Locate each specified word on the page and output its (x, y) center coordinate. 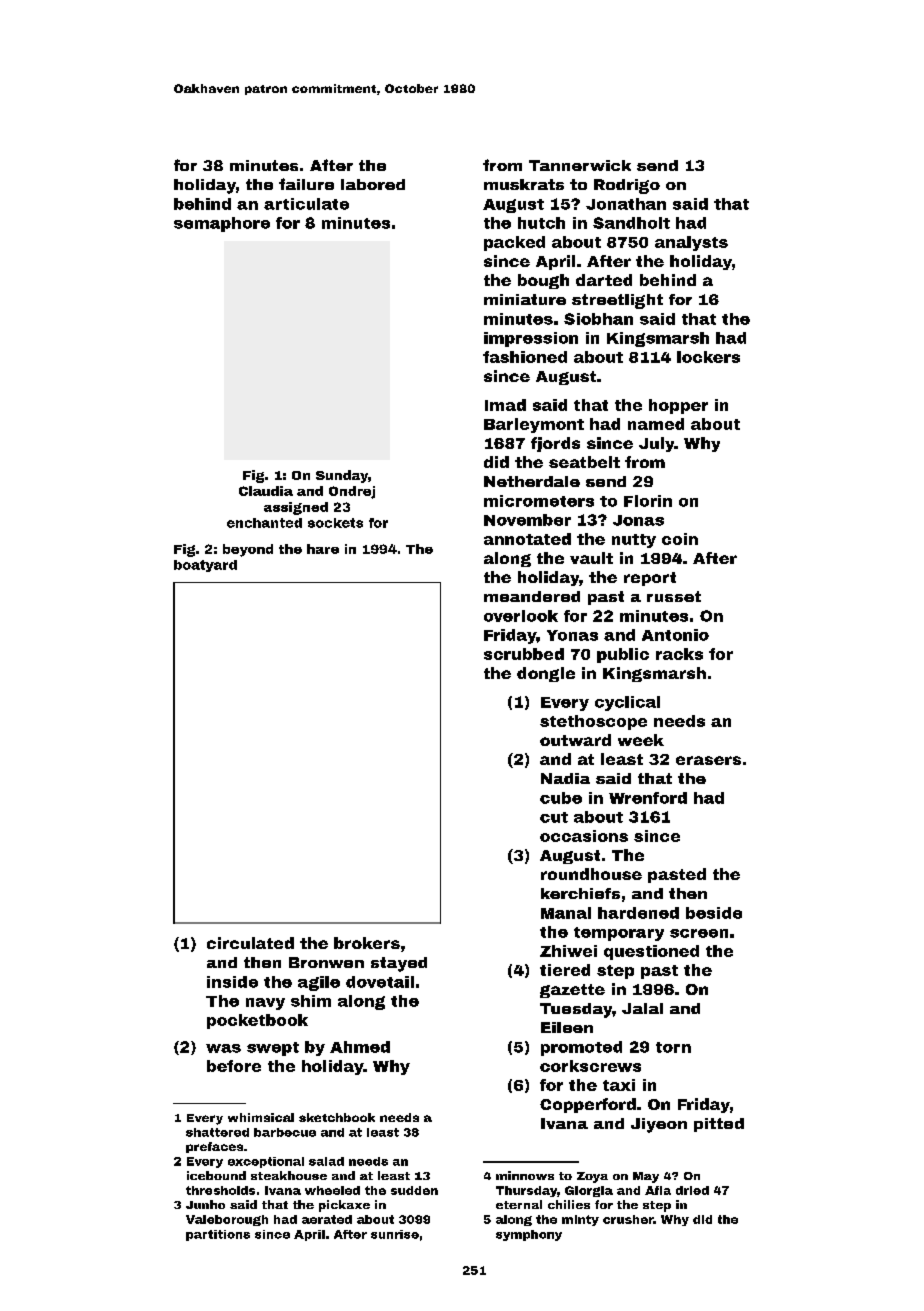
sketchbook (337, 1117)
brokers (367, 943)
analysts (691, 243)
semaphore (222, 224)
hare (323, 549)
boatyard (205, 566)
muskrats (524, 184)
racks (679, 654)
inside (232, 982)
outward (575, 740)
